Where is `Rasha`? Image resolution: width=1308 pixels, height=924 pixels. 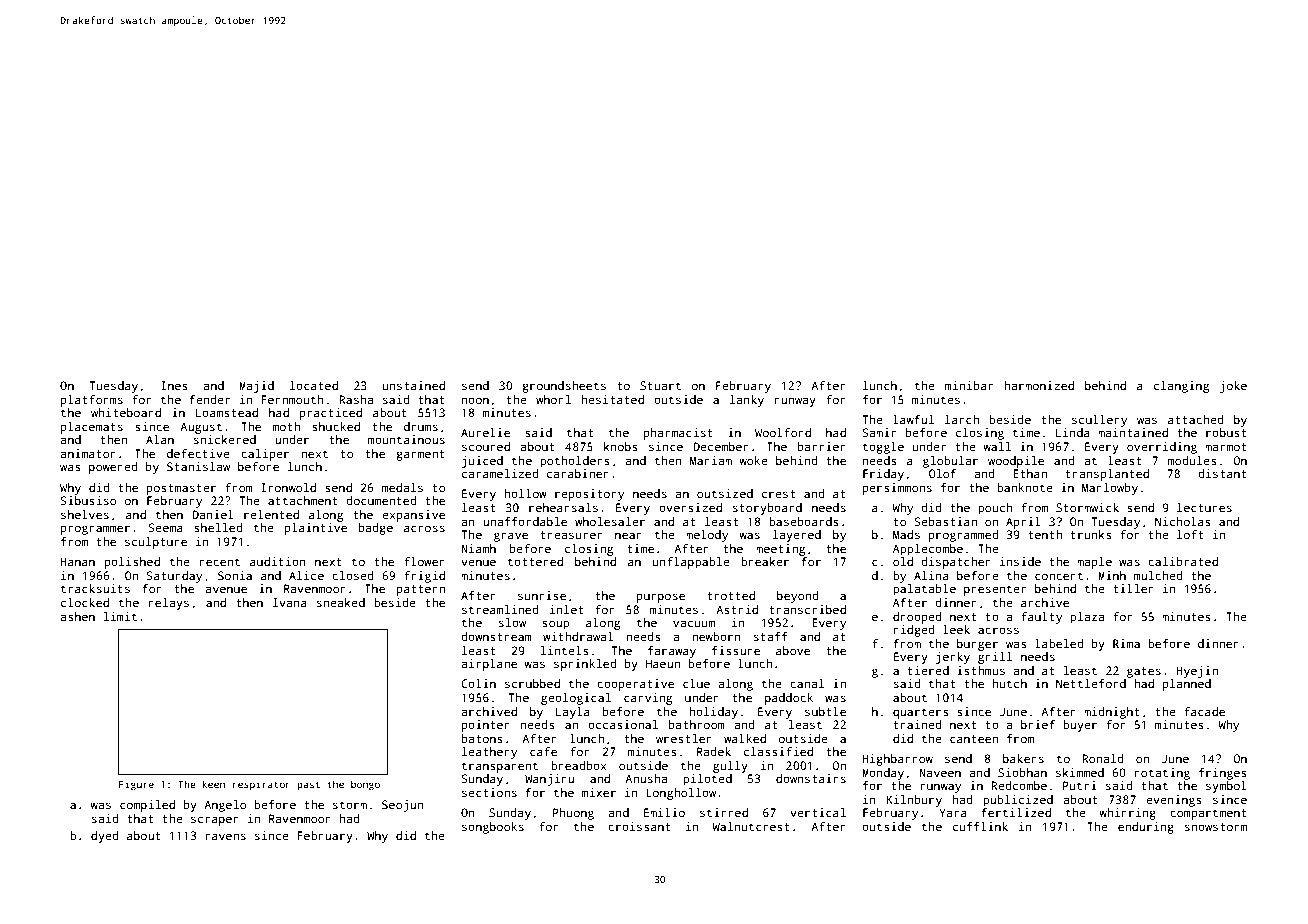 Rasha is located at coordinates (356, 399).
